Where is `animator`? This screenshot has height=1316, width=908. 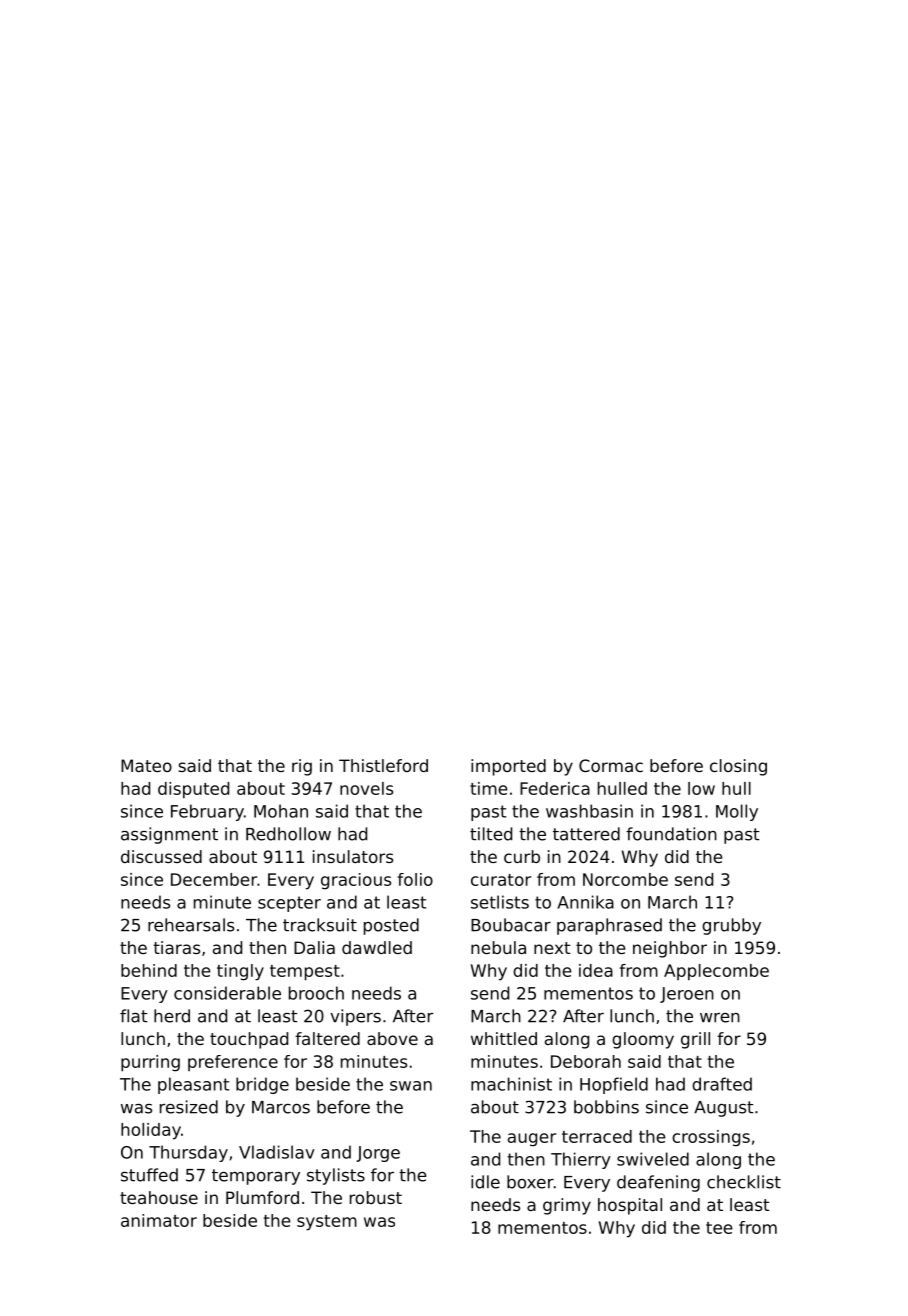
animator is located at coordinates (159, 1220).
